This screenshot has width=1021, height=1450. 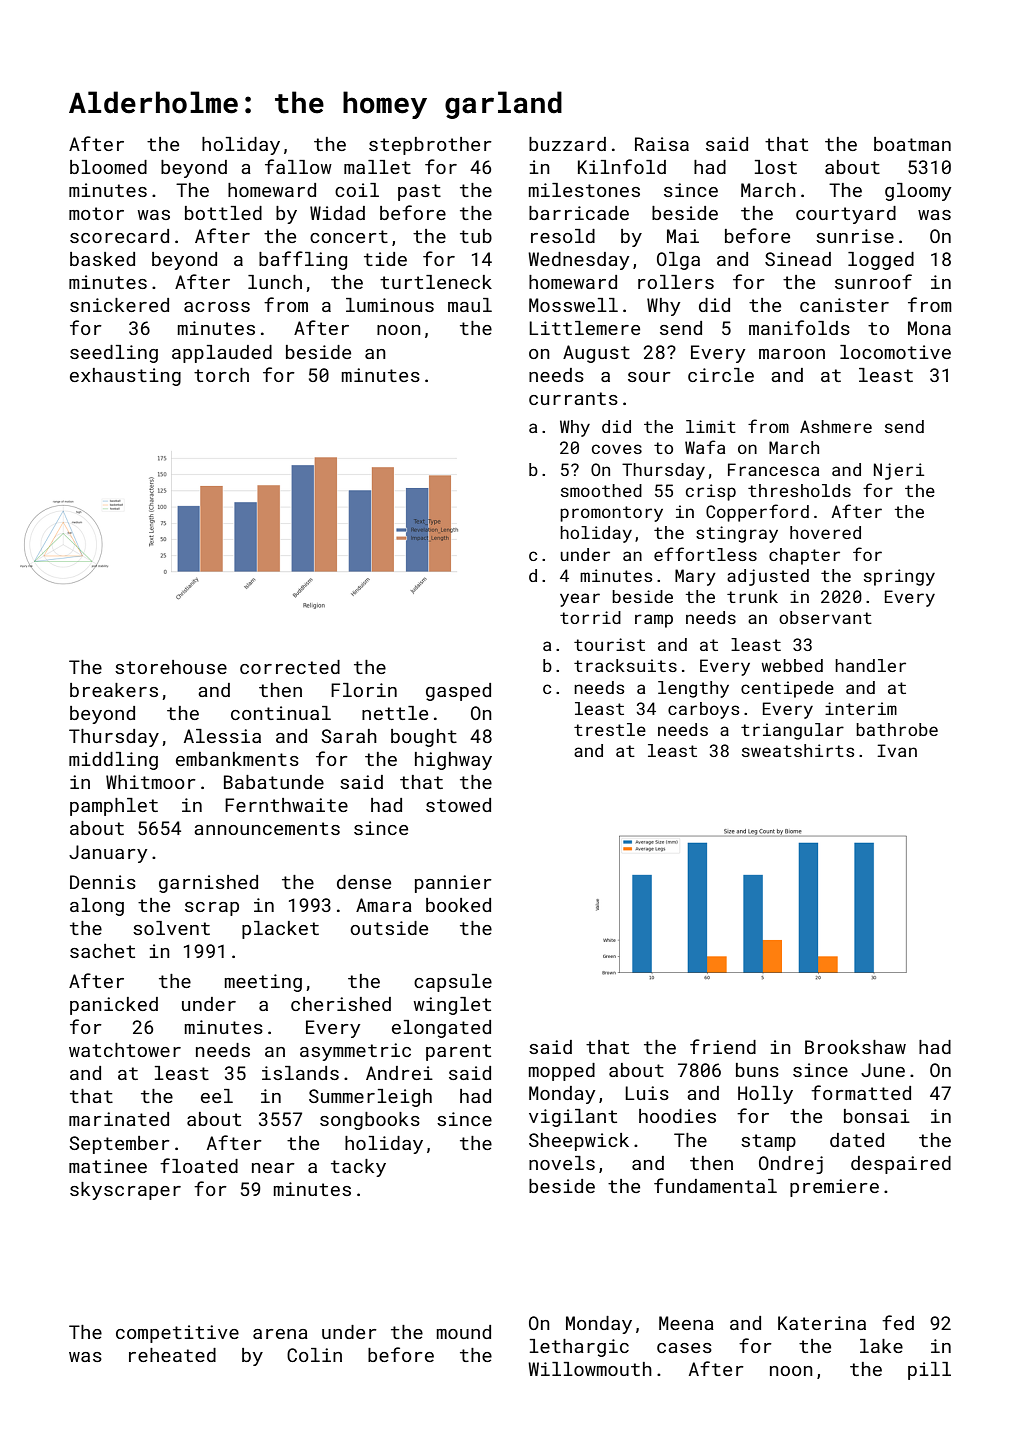 I want to click on Ivan, so click(x=897, y=750).
